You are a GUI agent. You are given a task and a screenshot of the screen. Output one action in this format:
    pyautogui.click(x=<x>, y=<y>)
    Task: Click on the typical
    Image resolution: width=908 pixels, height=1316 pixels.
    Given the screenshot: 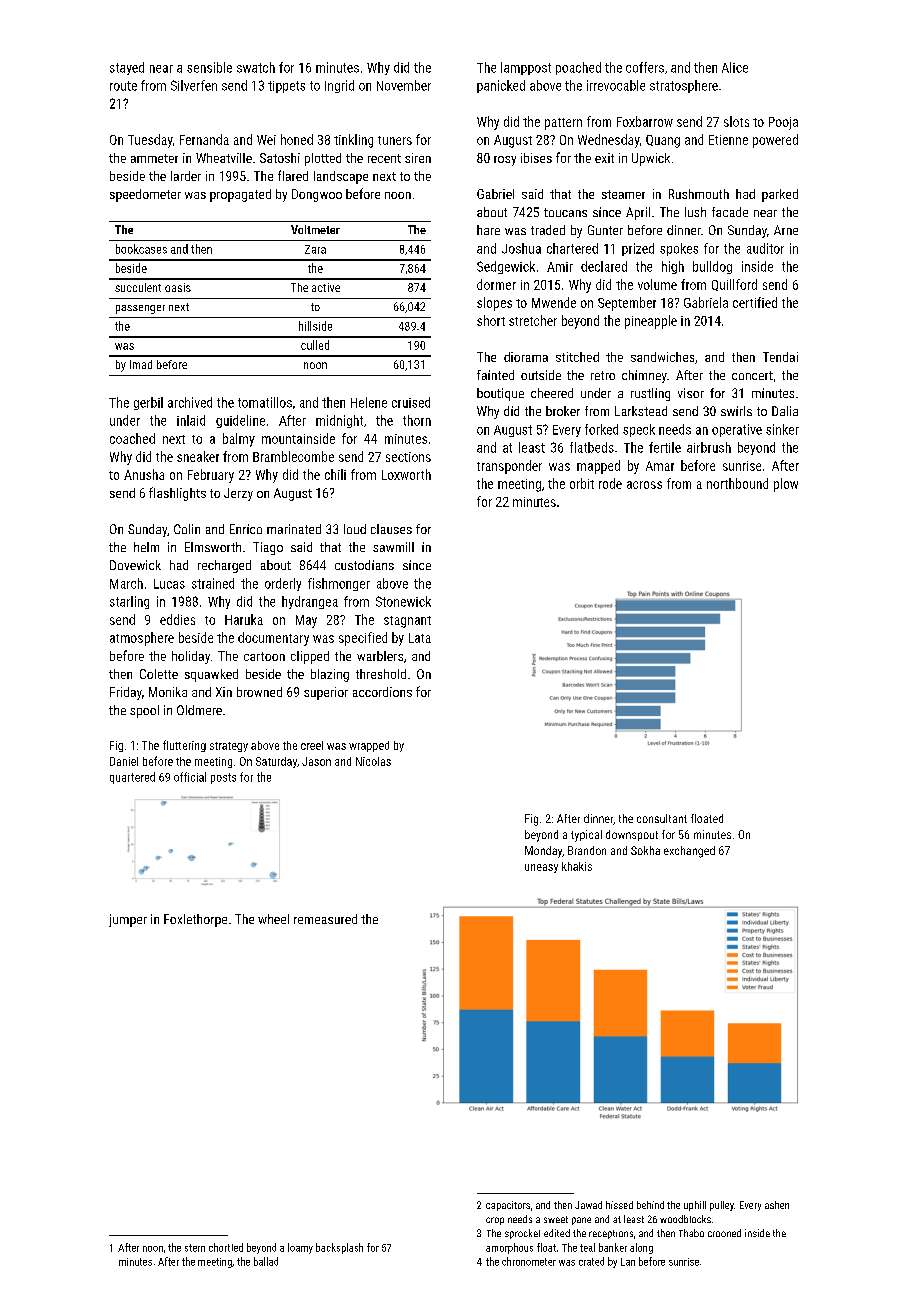 What is the action you would take?
    pyautogui.click(x=586, y=836)
